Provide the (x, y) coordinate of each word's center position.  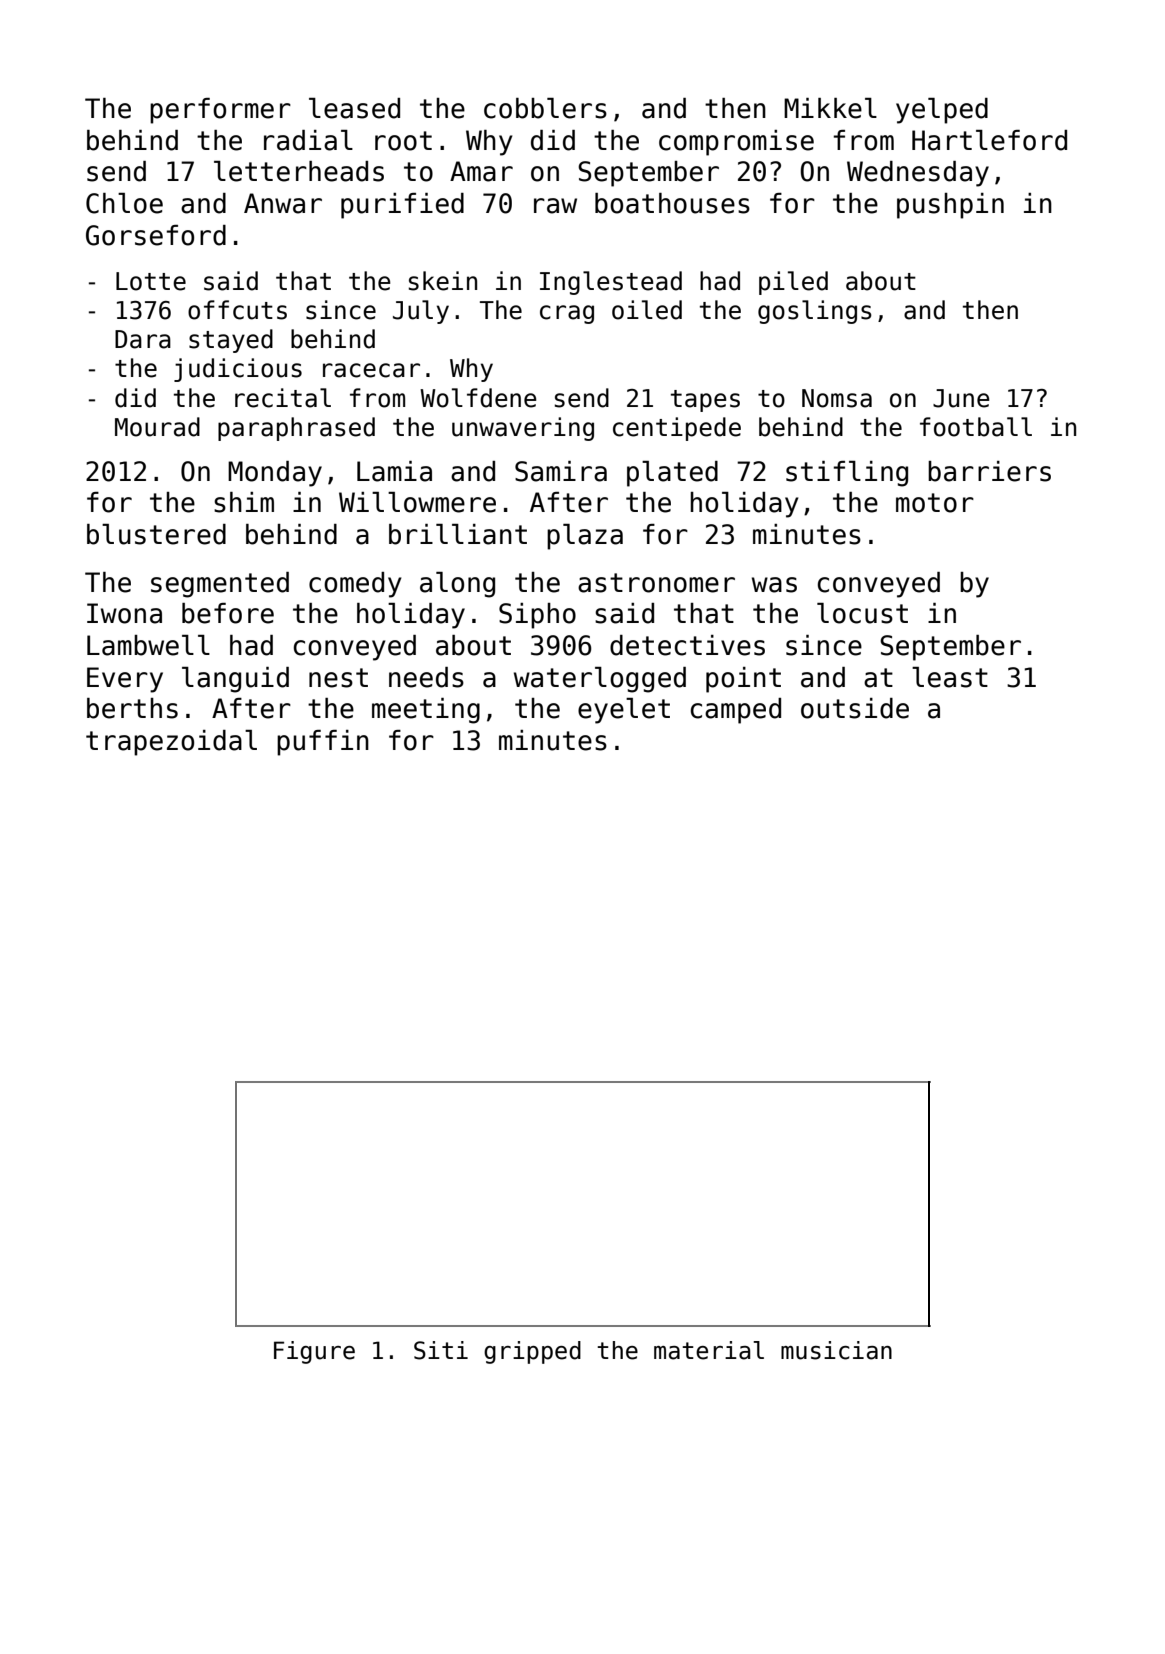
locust (862, 613)
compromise (736, 143)
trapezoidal (171, 743)
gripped (532, 1352)
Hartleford (989, 140)
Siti (441, 1350)
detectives (687, 645)
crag (567, 314)
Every (125, 680)
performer (220, 111)
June (961, 398)
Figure (314, 1352)
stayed (231, 341)
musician (836, 1350)
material (709, 1350)
